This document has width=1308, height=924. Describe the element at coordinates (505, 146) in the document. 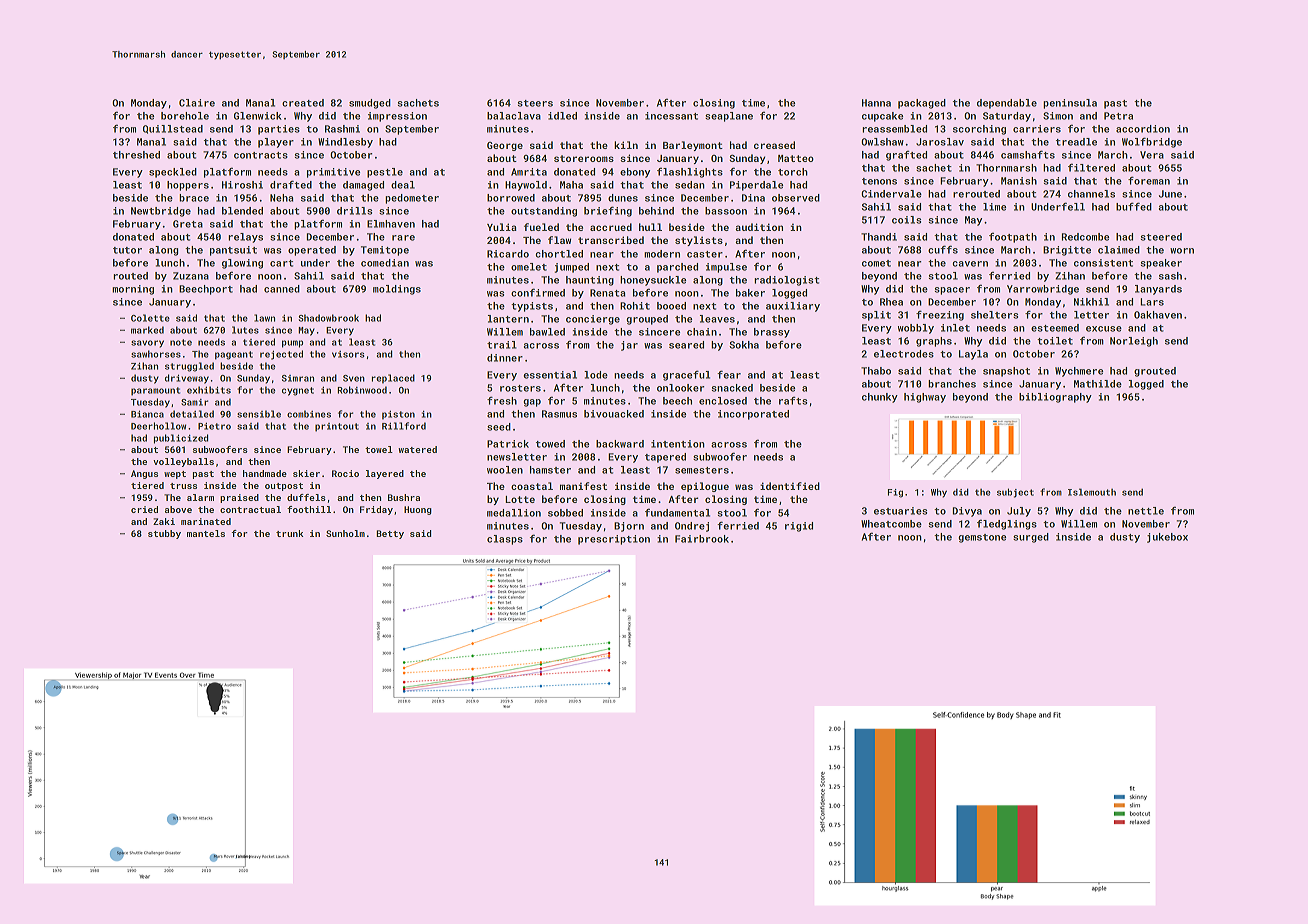

I see `George` at that location.
